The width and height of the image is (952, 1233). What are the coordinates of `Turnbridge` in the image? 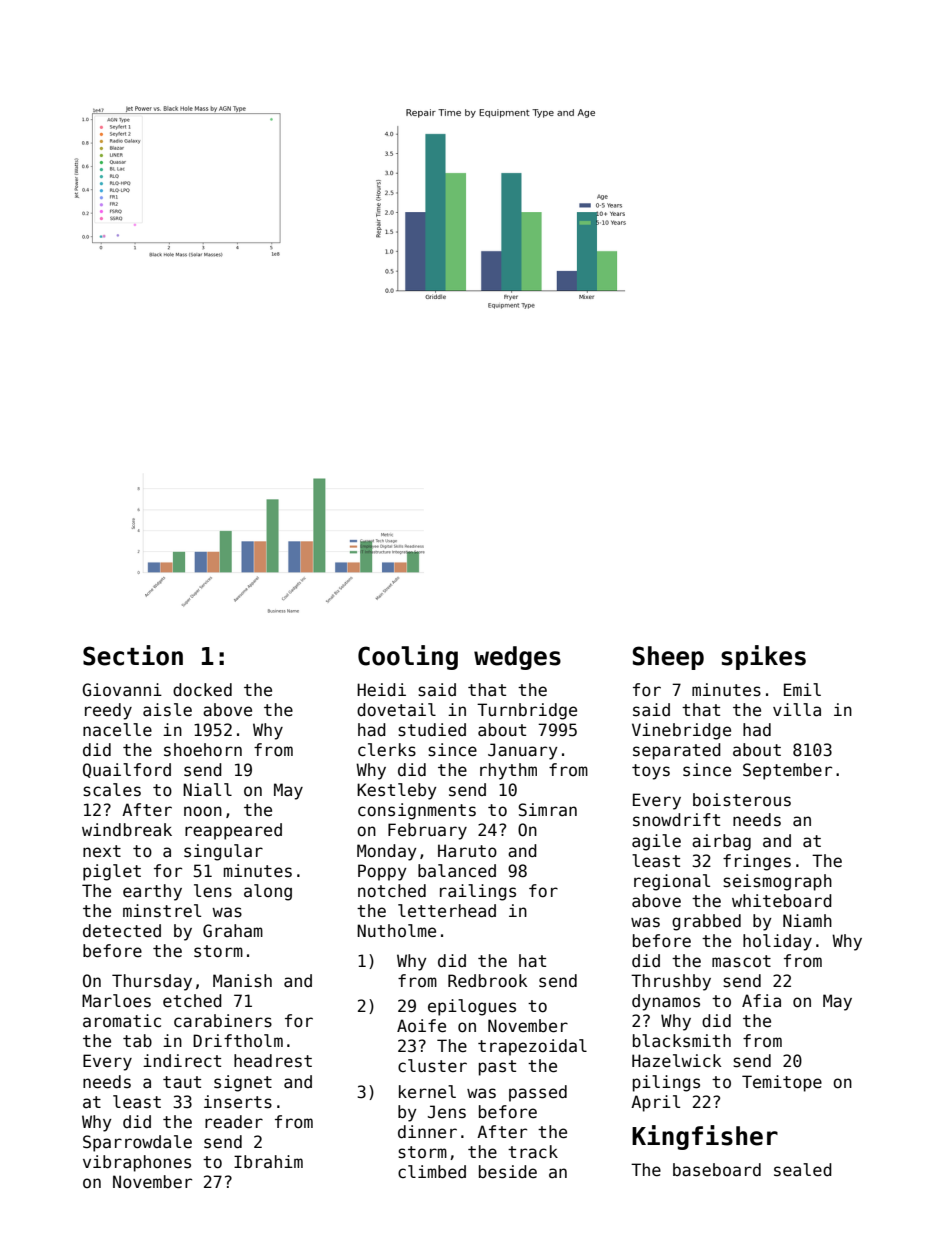 It's located at (527, 711).
